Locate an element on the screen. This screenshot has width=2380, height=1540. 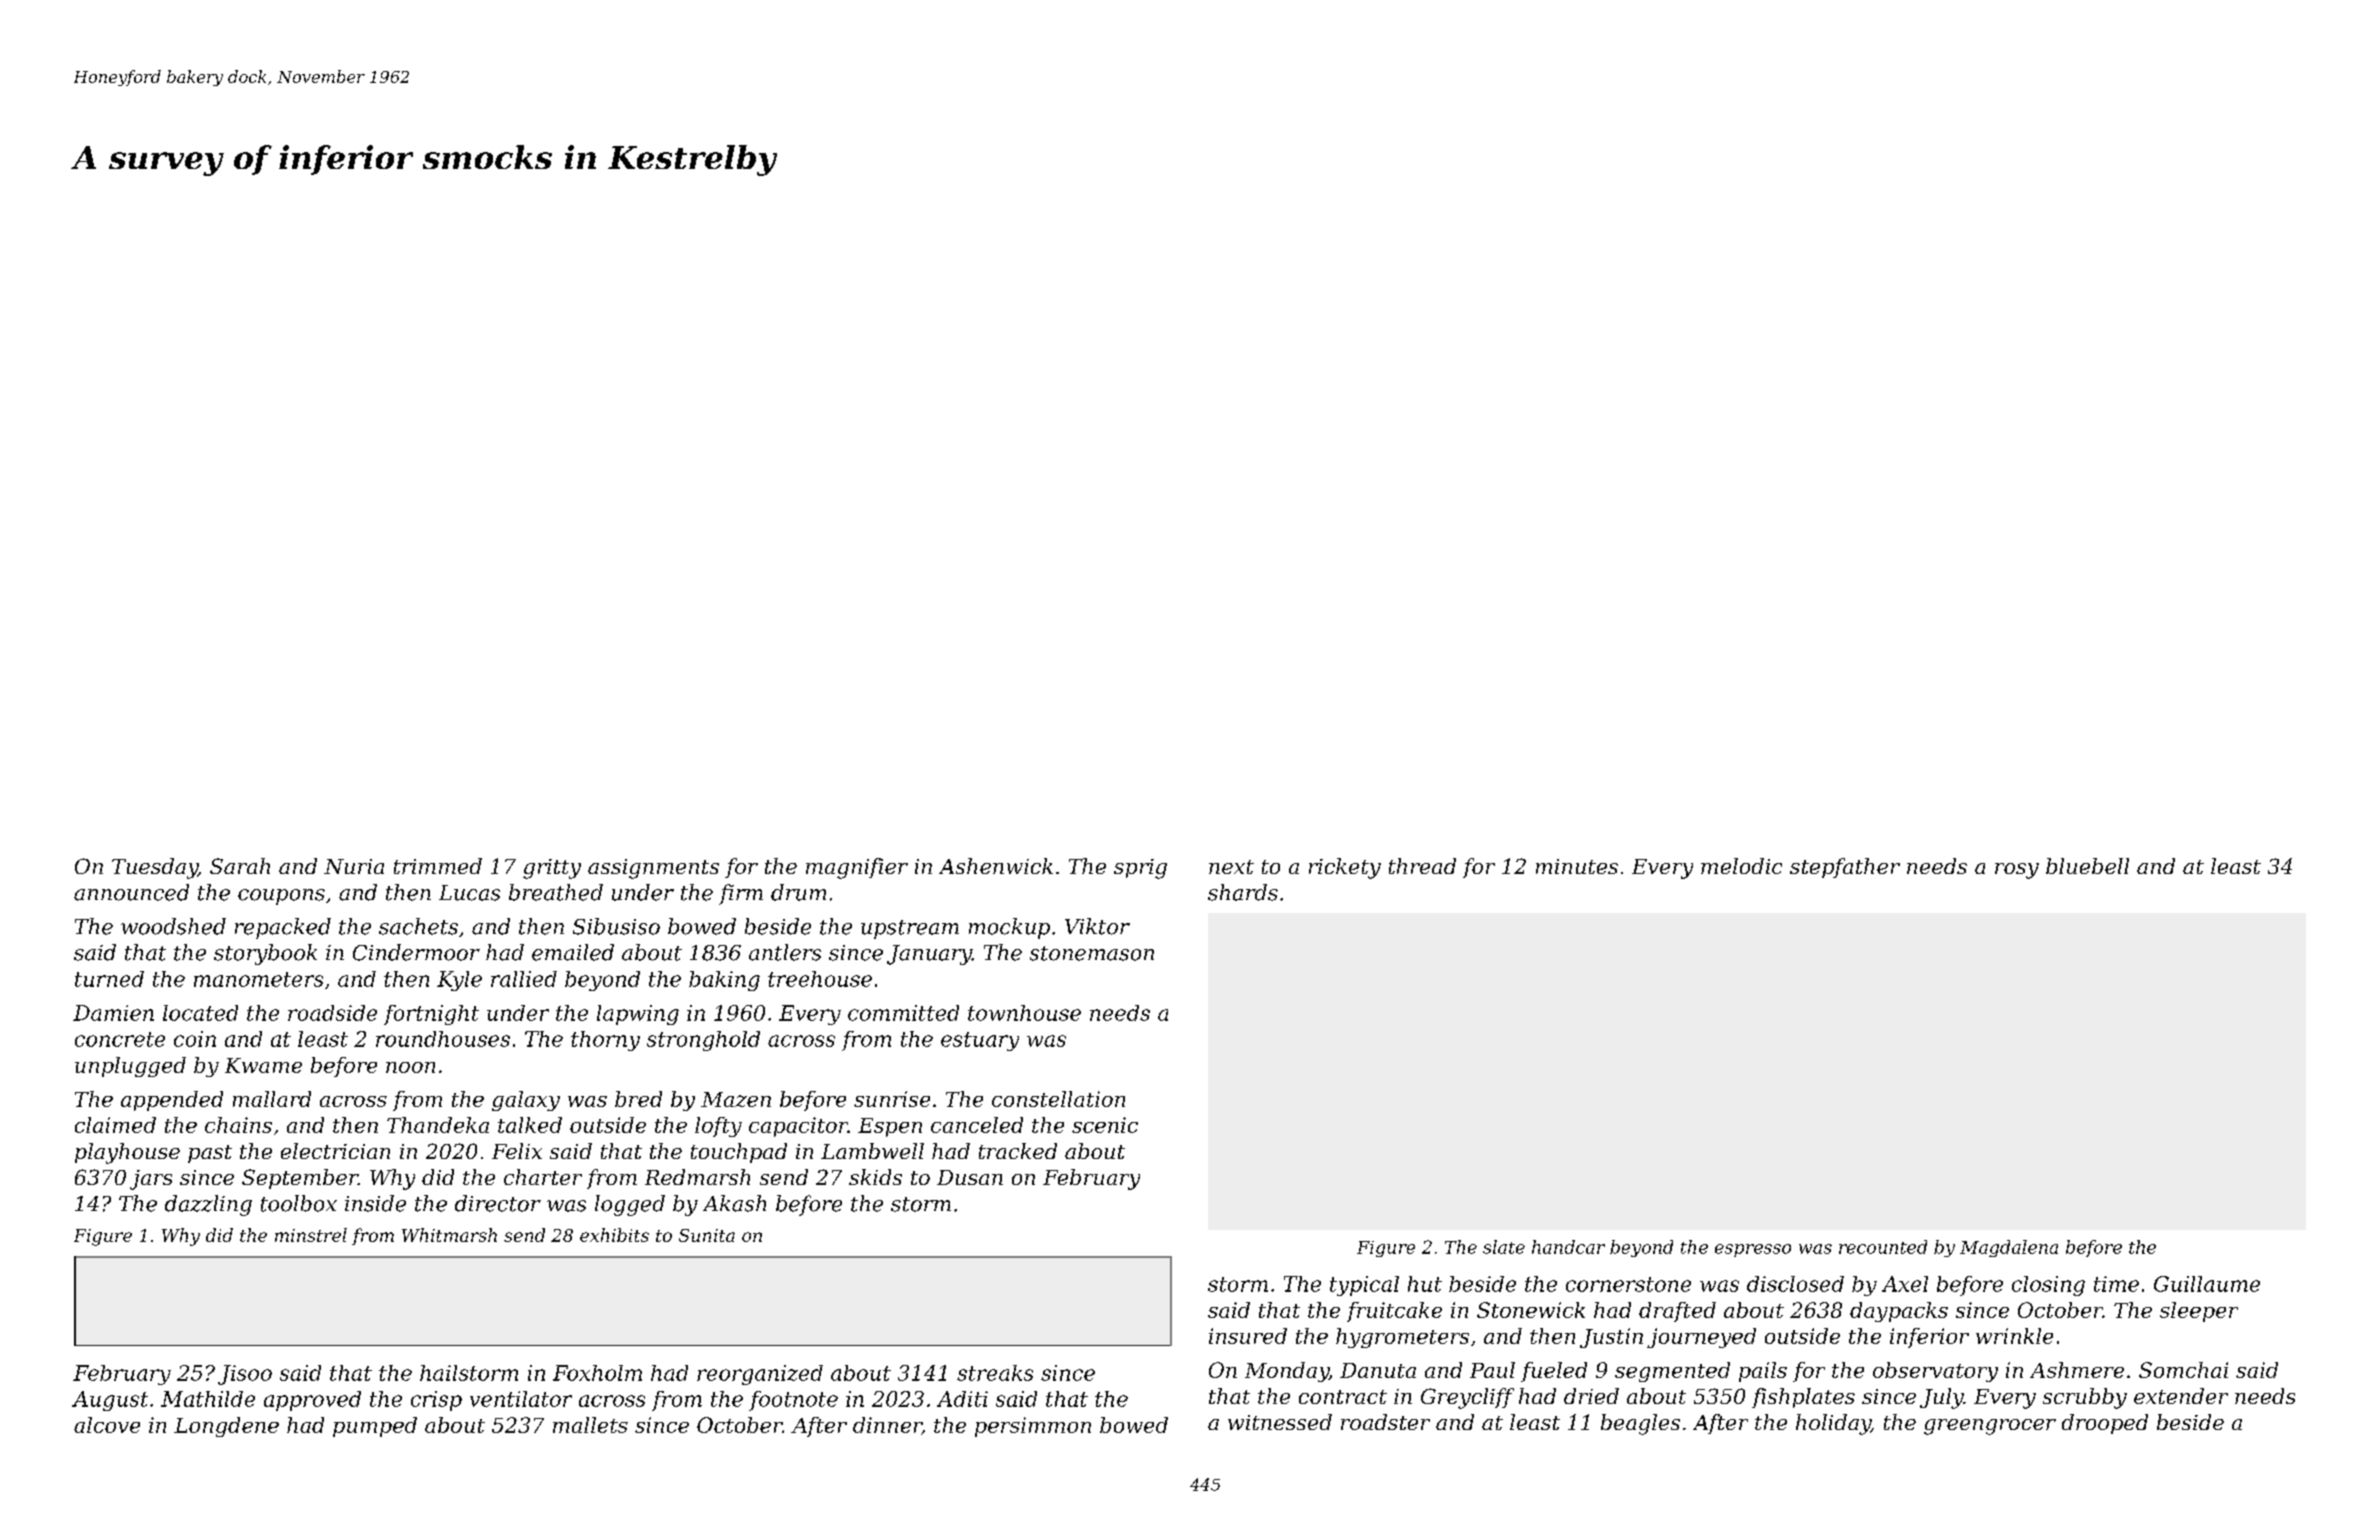
minstrel is located at coordinates (311, 1235).
